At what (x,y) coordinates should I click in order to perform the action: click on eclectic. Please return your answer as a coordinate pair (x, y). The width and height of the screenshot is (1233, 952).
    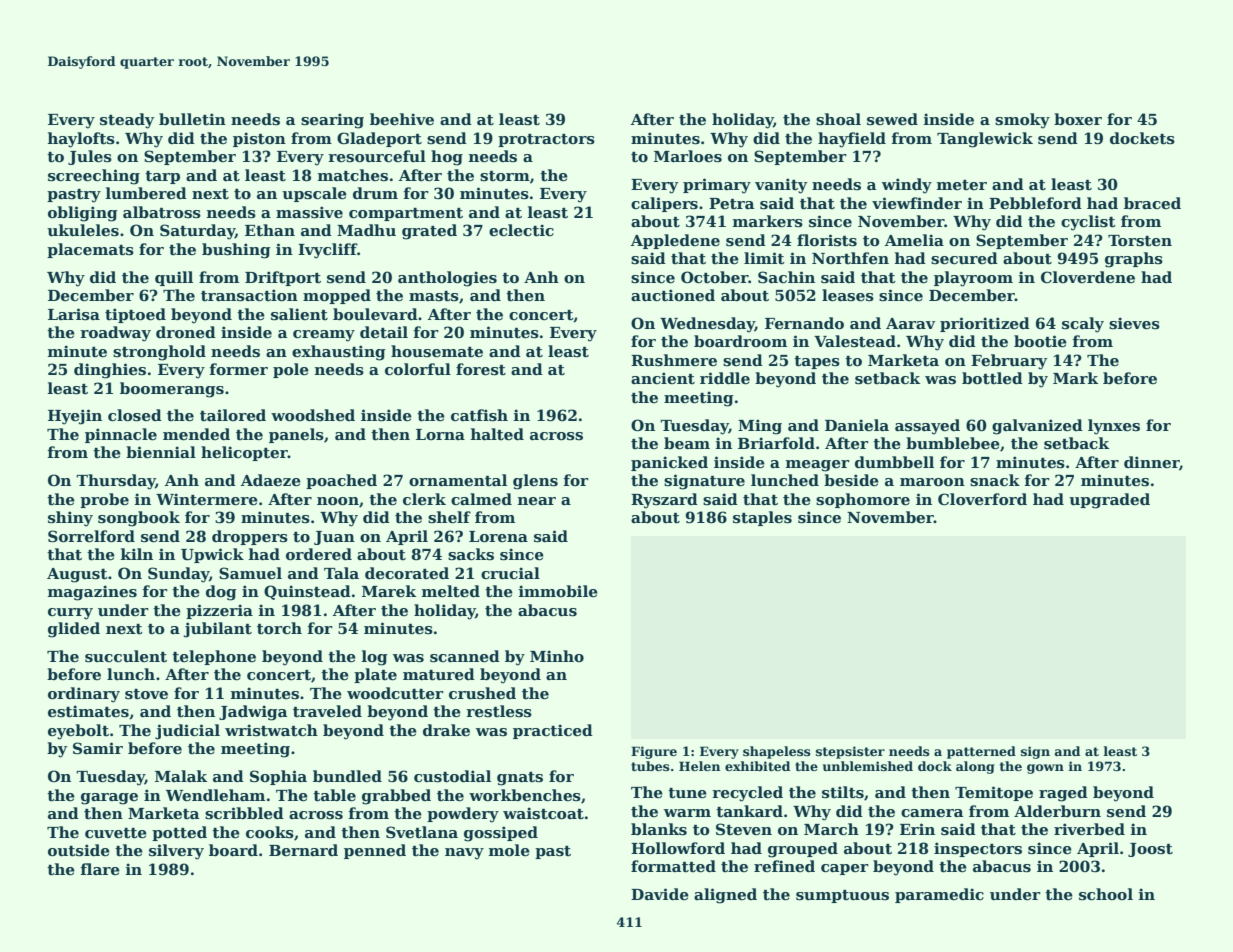
    Looking at the image, I should click on (521, 230).
